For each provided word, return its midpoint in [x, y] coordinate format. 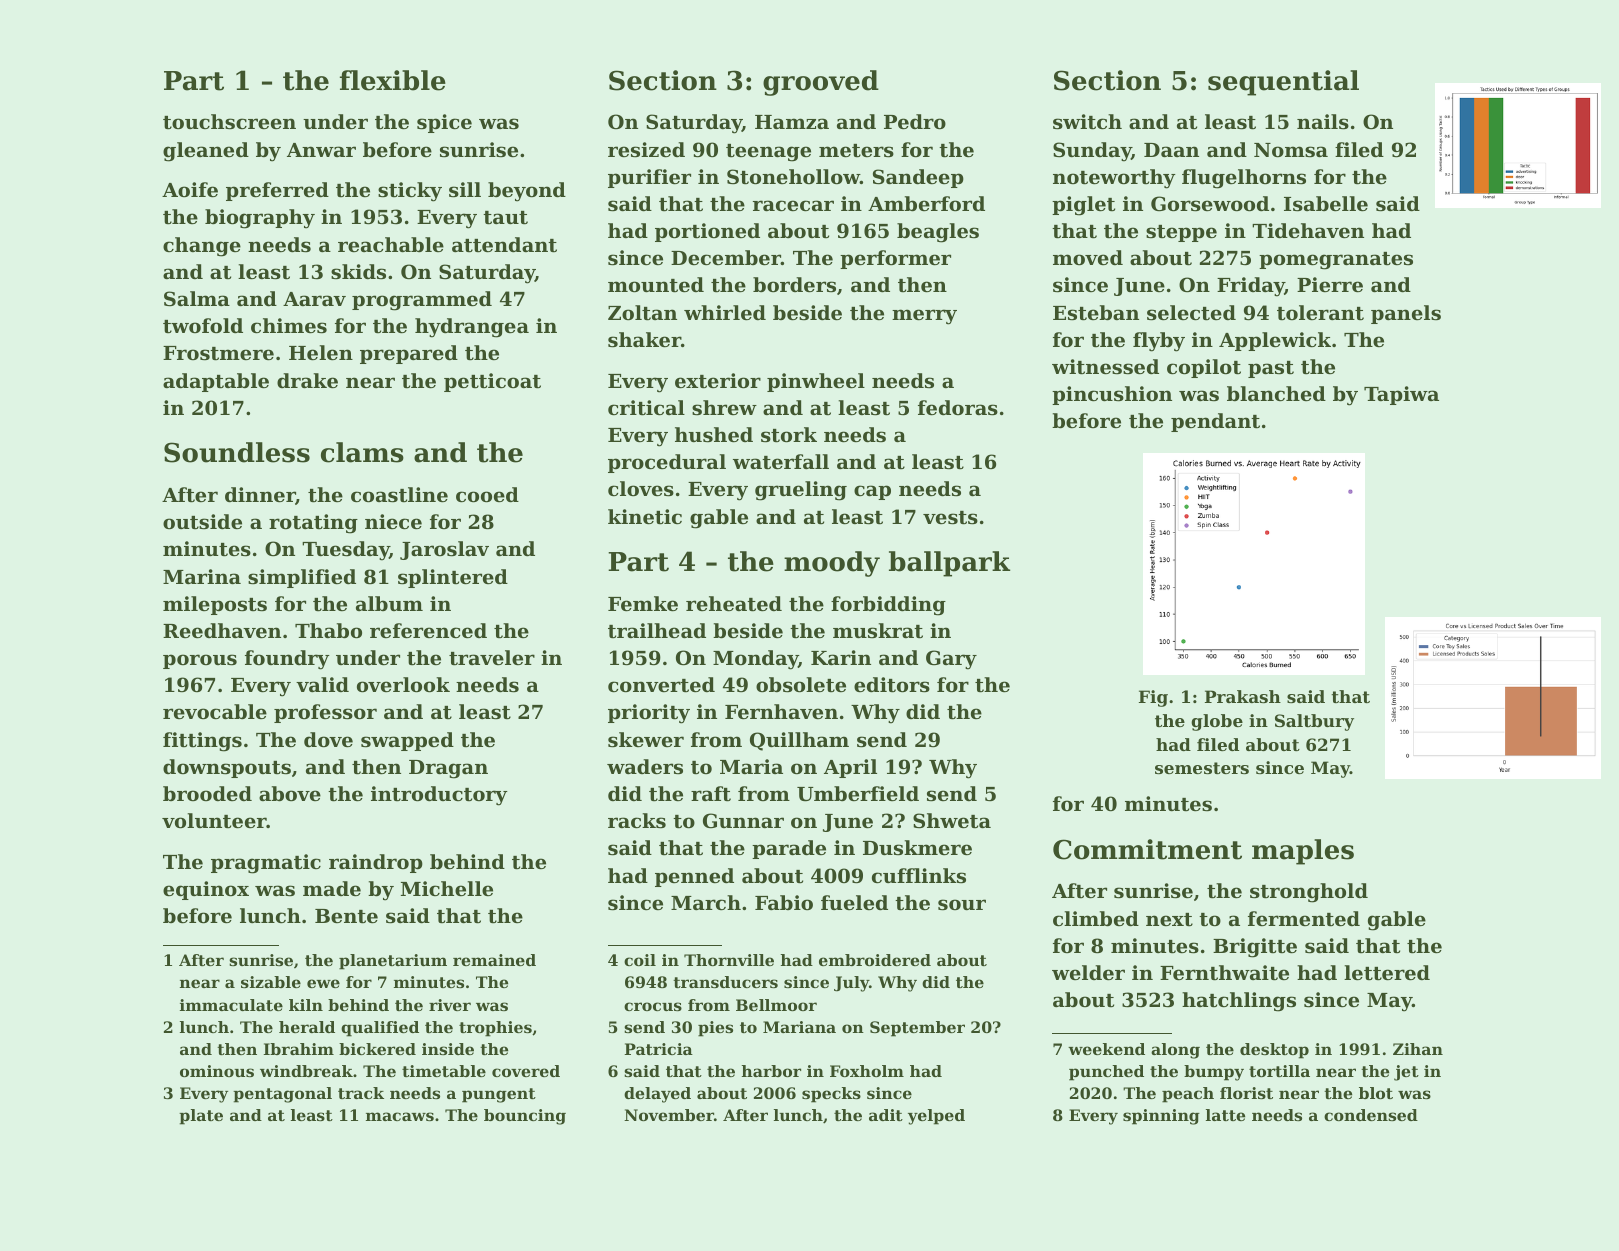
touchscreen [229, 122]
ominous [217, 1071]
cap [872, 492]
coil [640, 960]
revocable [215, 711]
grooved [821, 83]
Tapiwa [1401, 395]
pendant [1215, 422]
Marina [202, 576]
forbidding [888, 606]
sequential [1283, 83]
